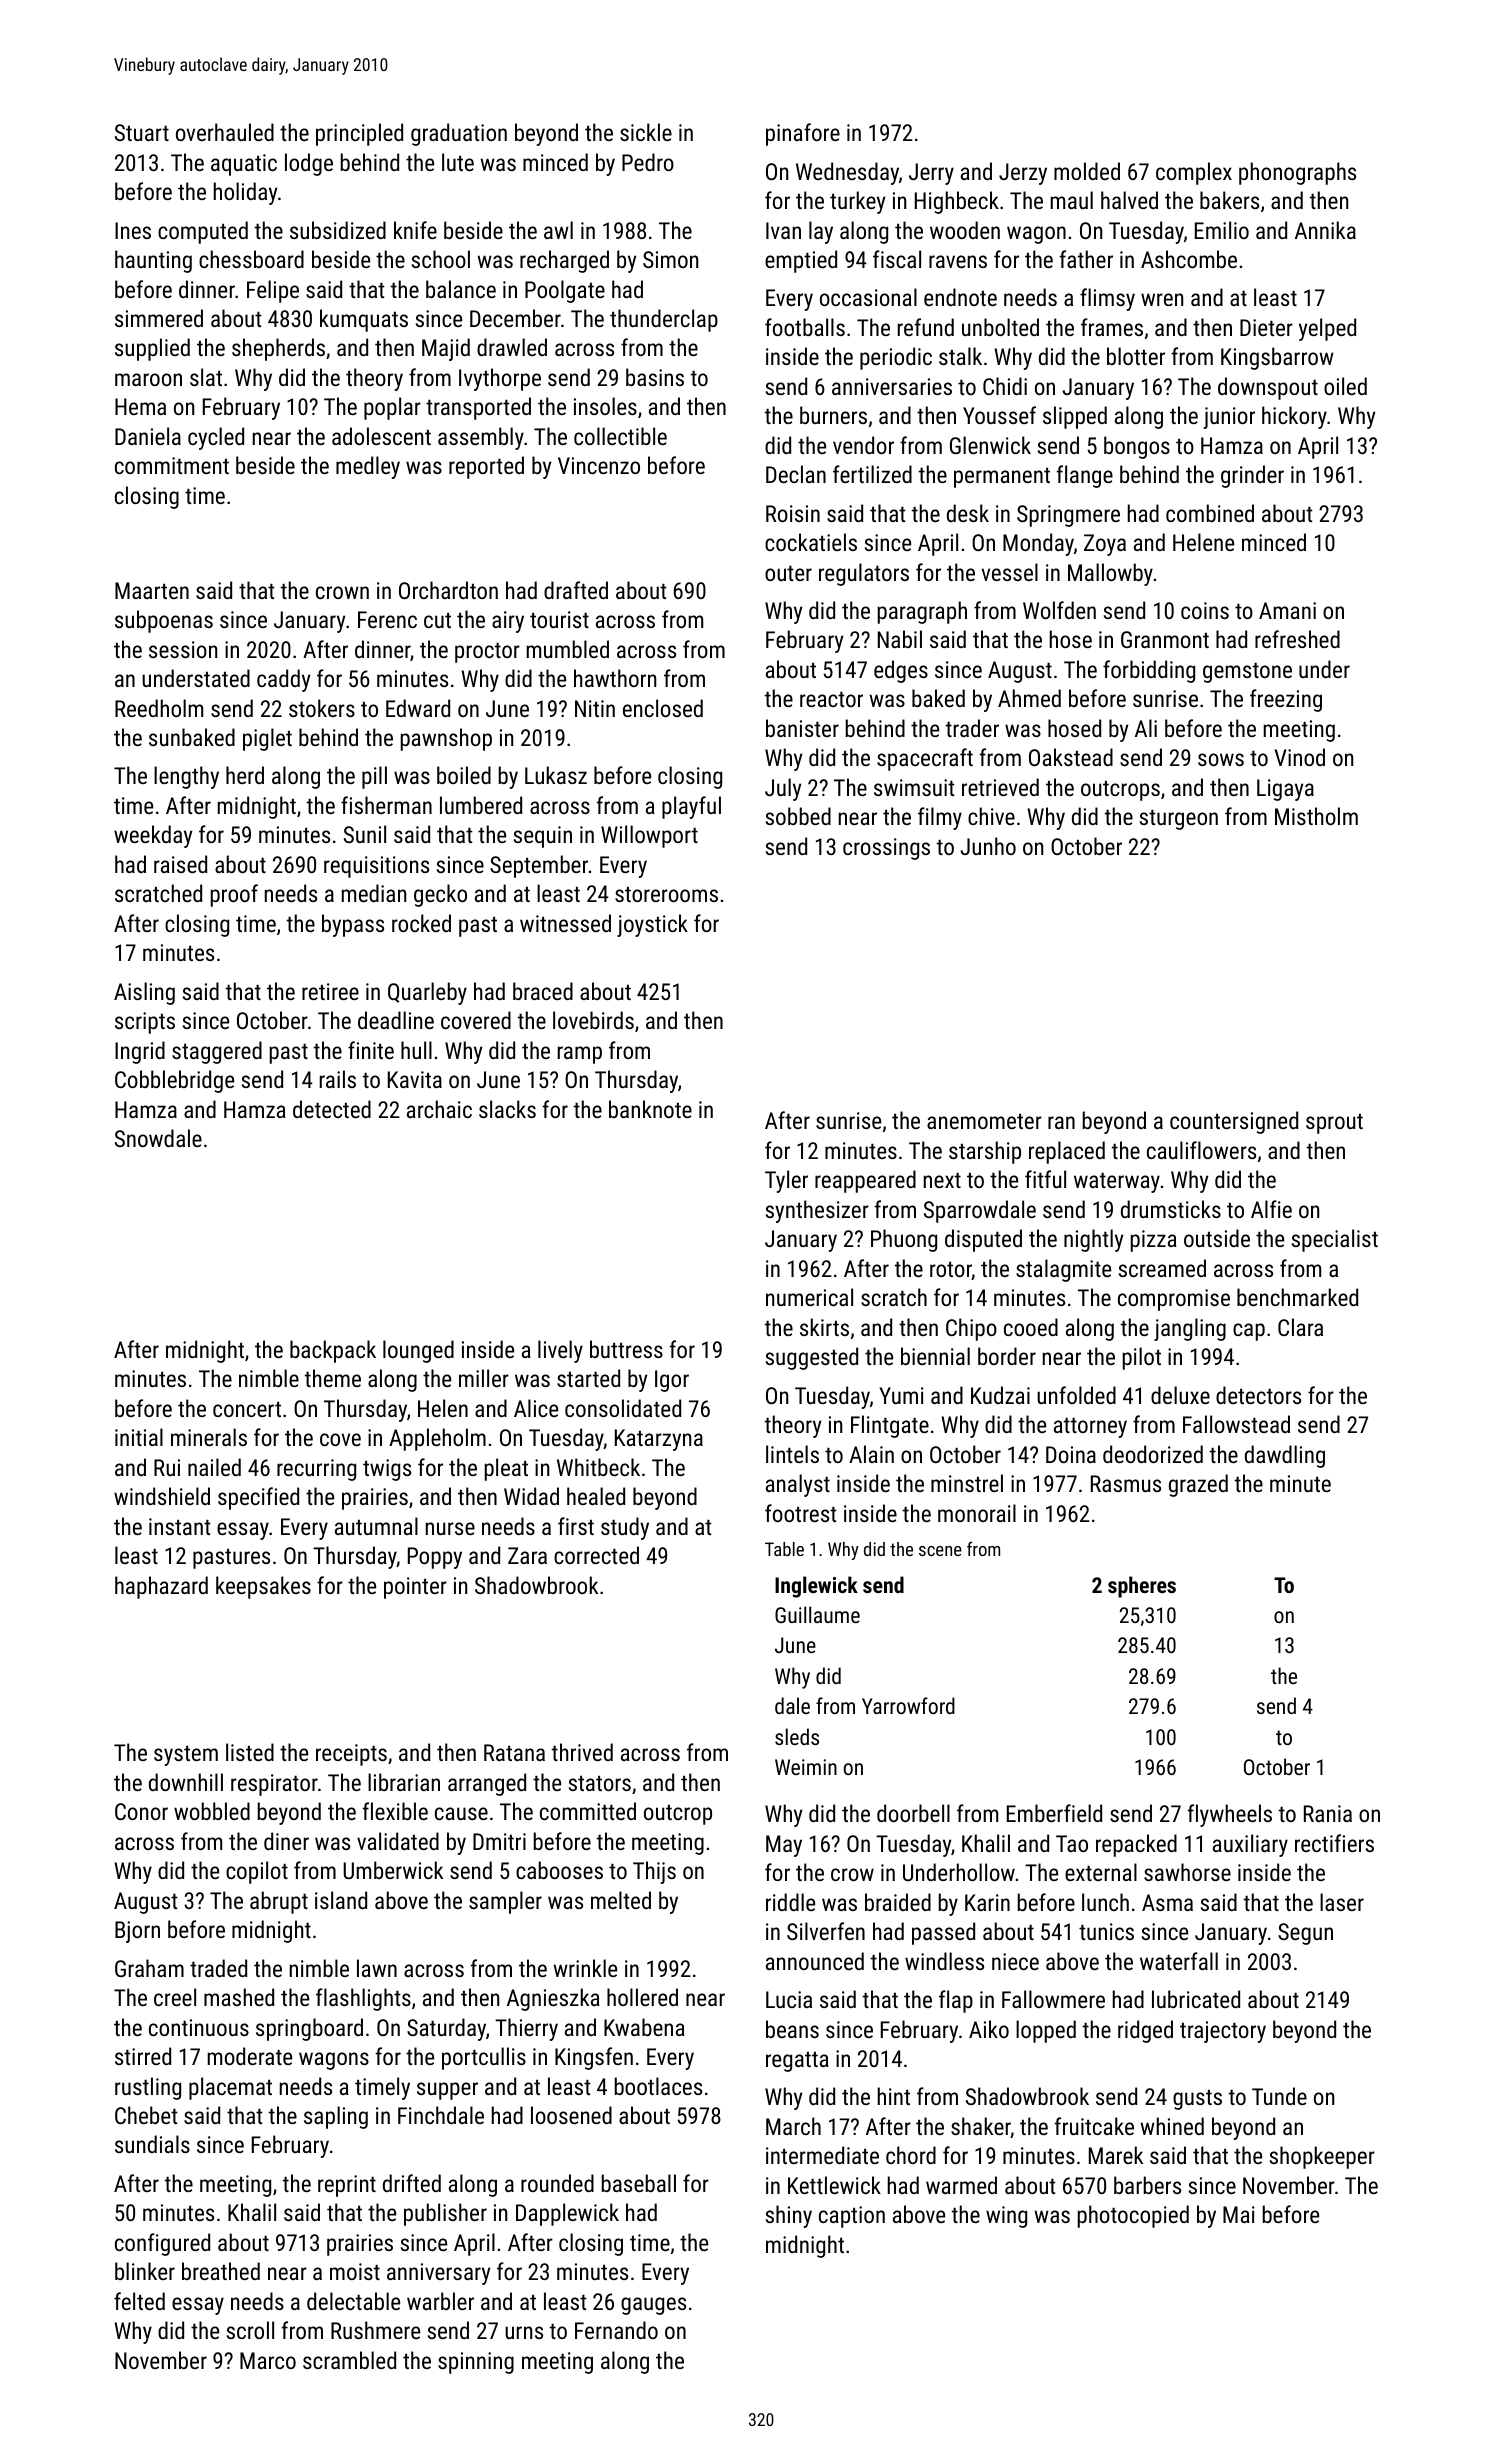 This image has width=1496, height=2464. I want to click on study, so click(625, 1528).
